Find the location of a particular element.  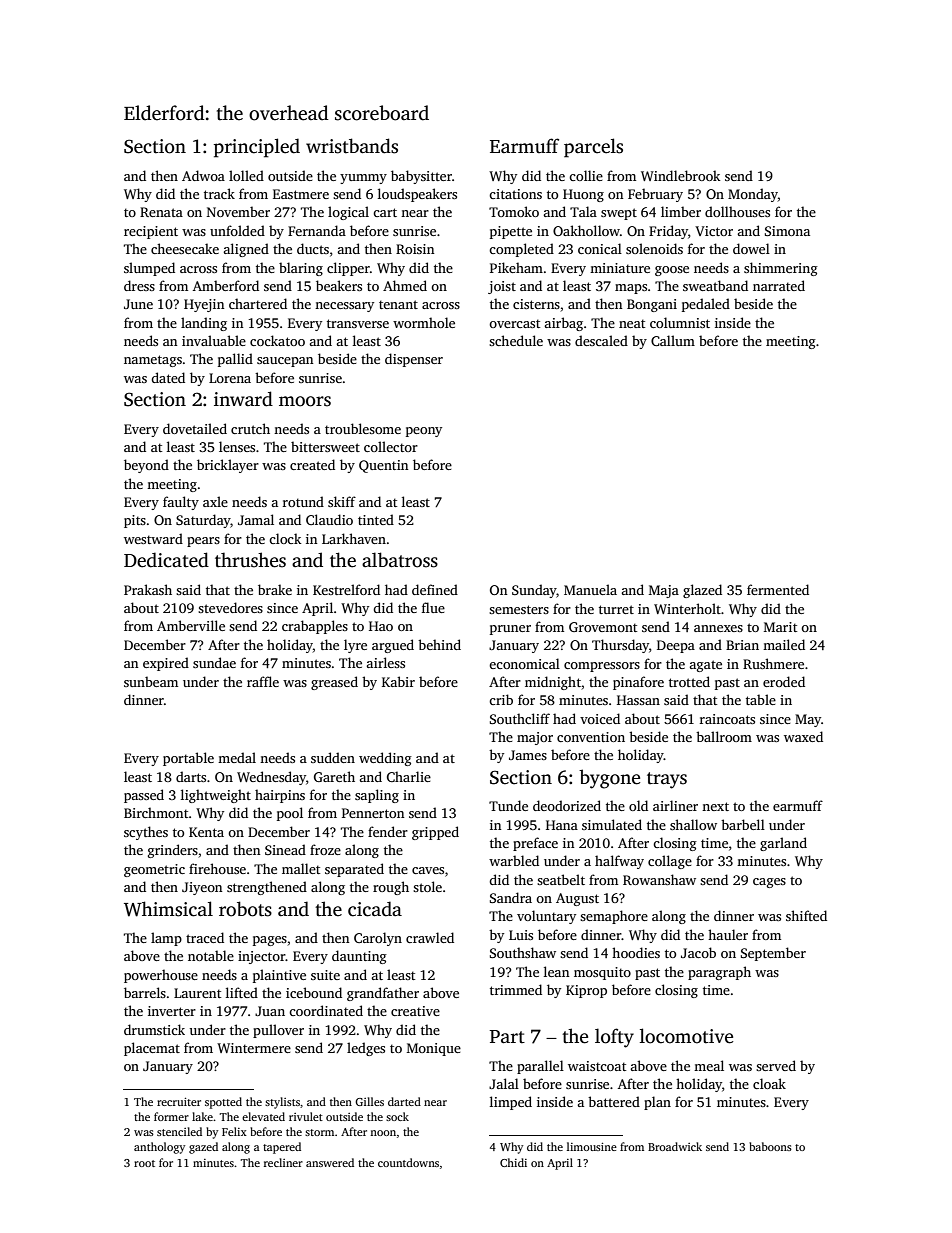

Renata is located at coordinates (161, 212).
